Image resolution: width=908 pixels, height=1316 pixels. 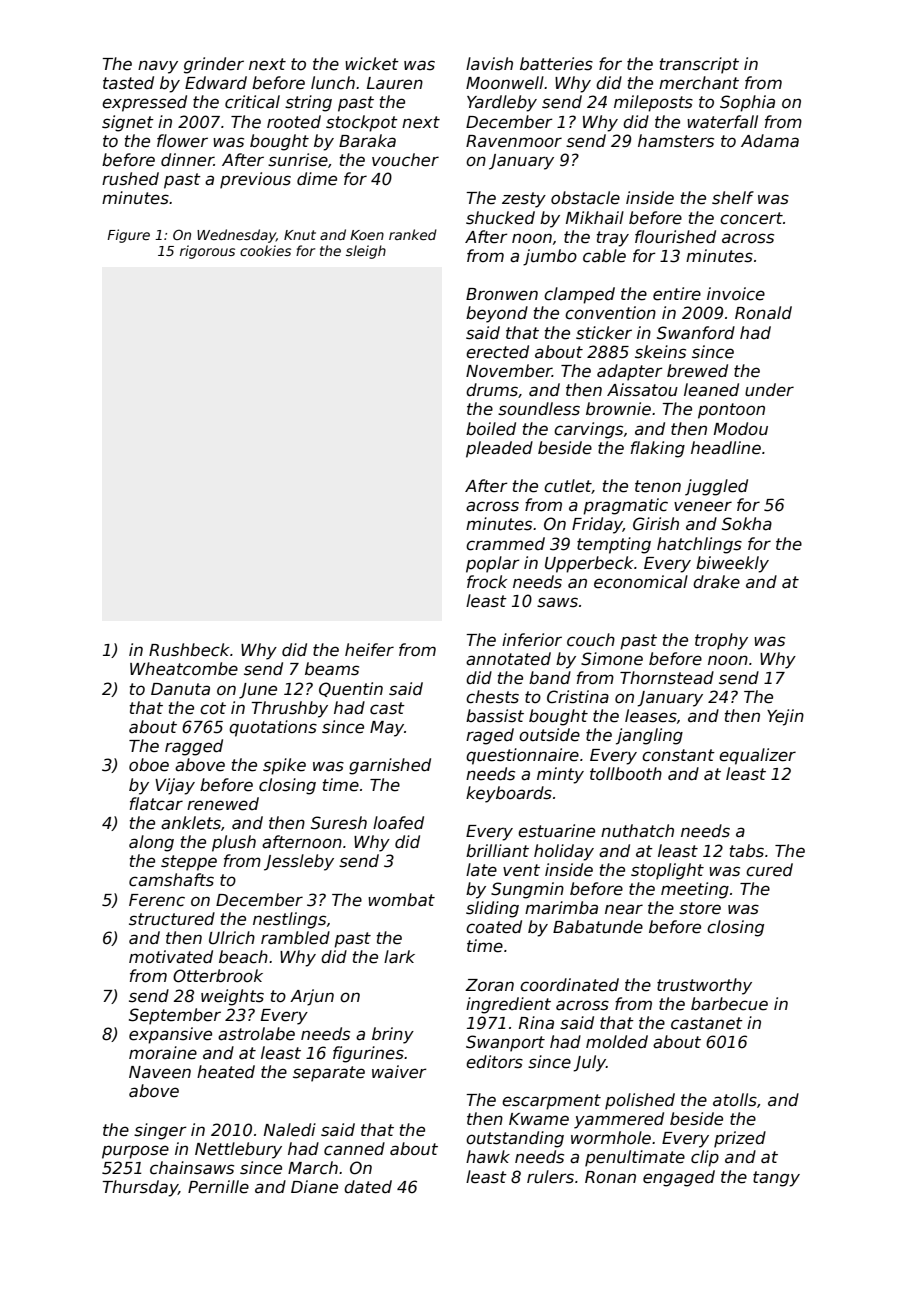 I want to click on Danuta, so click(x=180, y=689).
